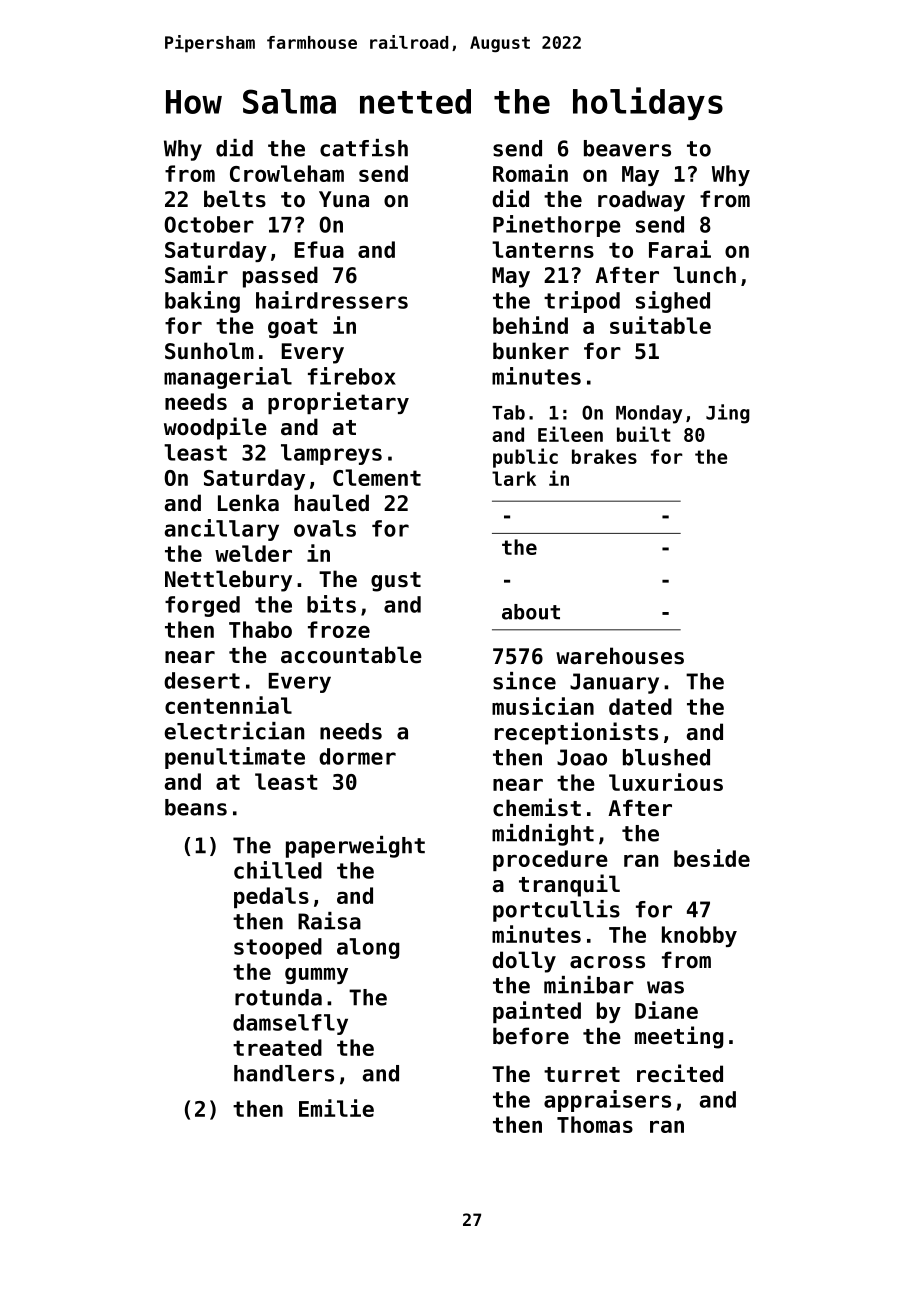 The height and width of the screenshot is (1311, 924). Describe the element at coordinates (530, 173) in the screenshot. I see `Romain` at that location.
